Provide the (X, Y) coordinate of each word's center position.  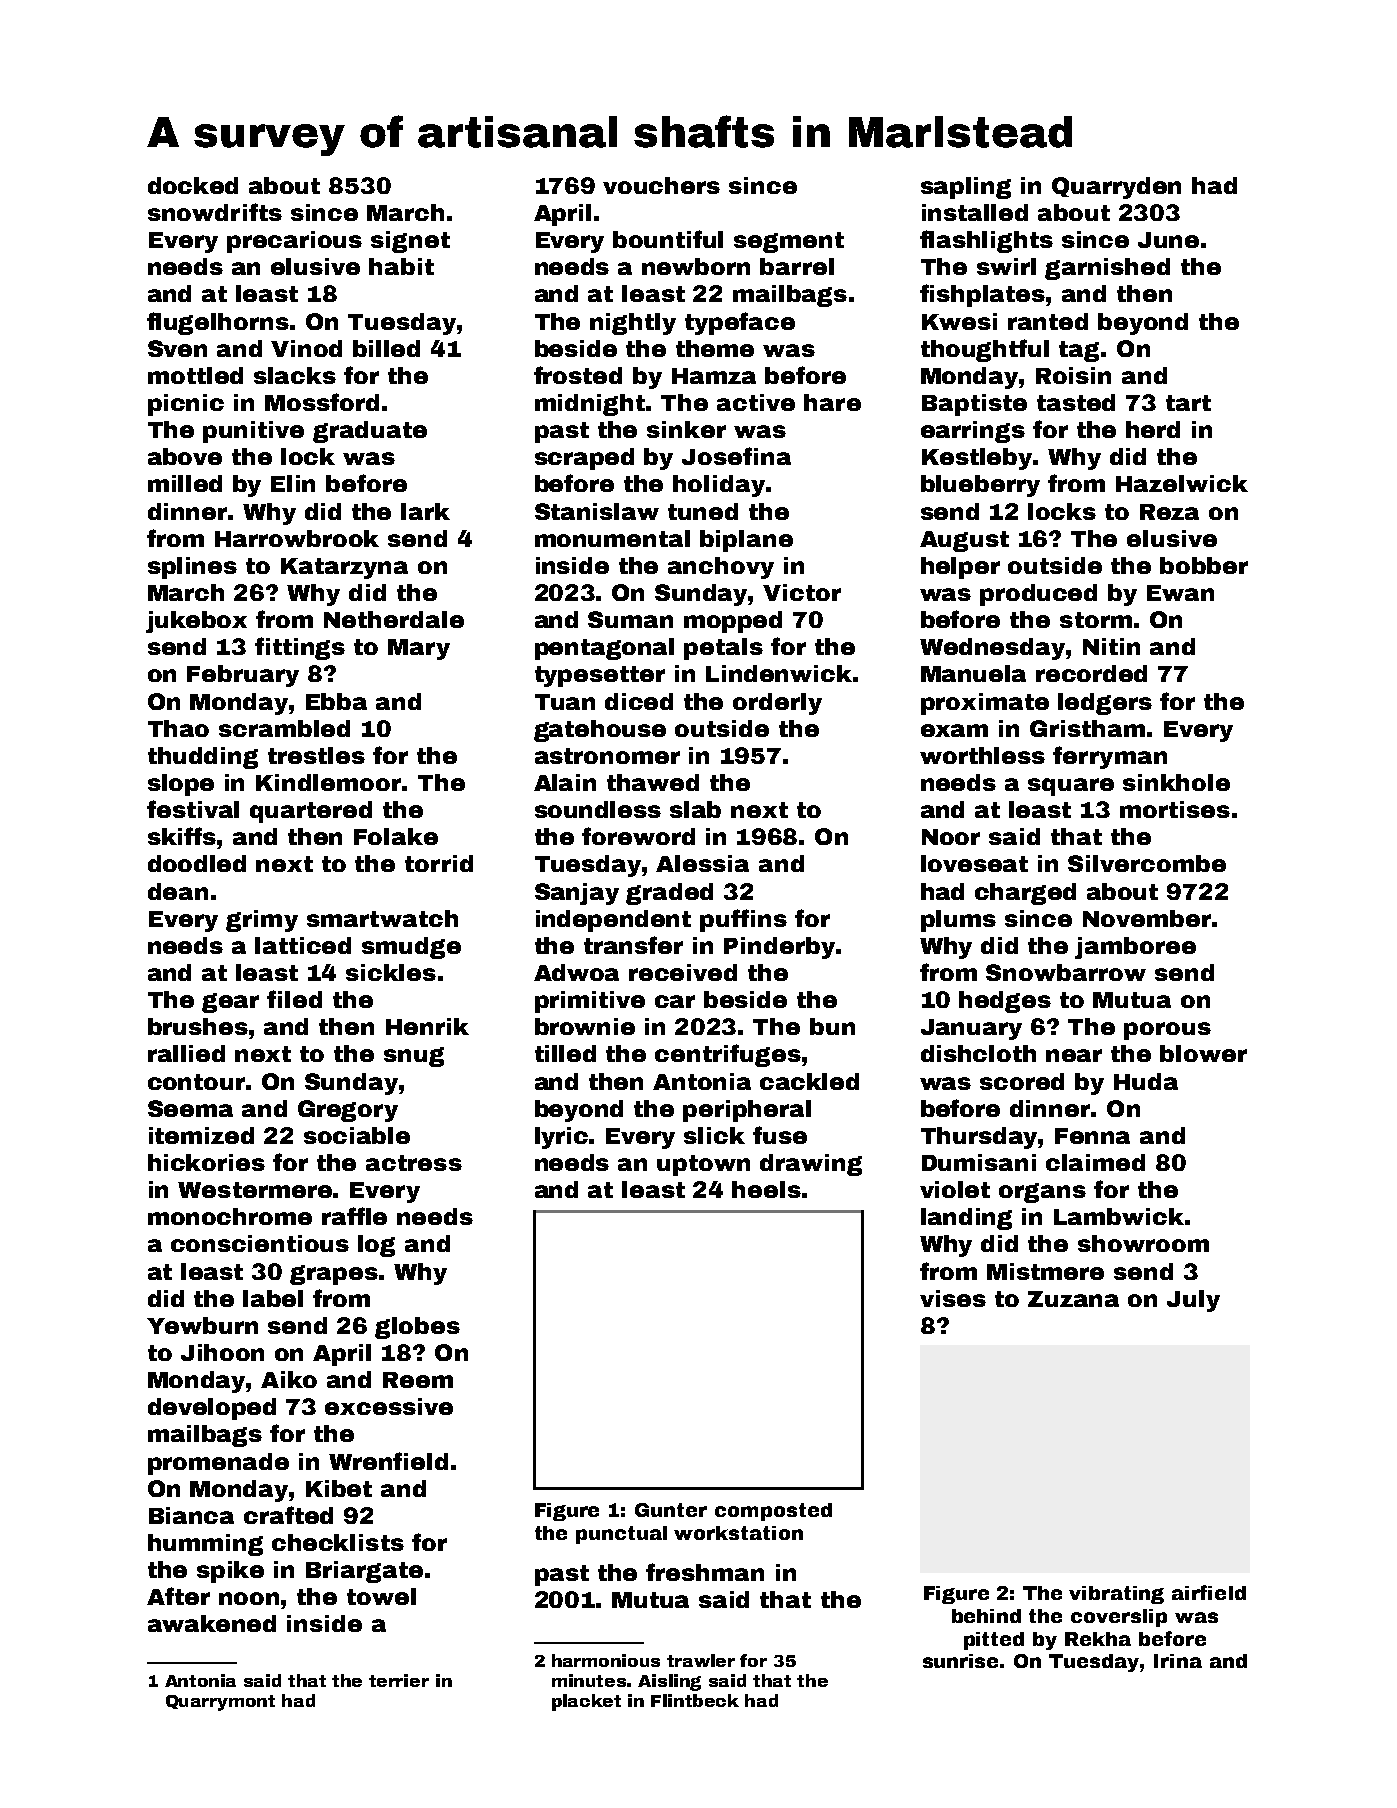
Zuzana (1073, 1299)
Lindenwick (779, 673)
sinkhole (1176, 782)
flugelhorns (218, 323)
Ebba (336, 701)
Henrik (427, 1026)
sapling (966, 188)
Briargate (364, 1572)
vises (953, 1298)
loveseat (974, 863)
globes (417, 1328)
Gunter (671, 1510)
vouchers (661, 185)
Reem (418, 1380)
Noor (951, 837)
